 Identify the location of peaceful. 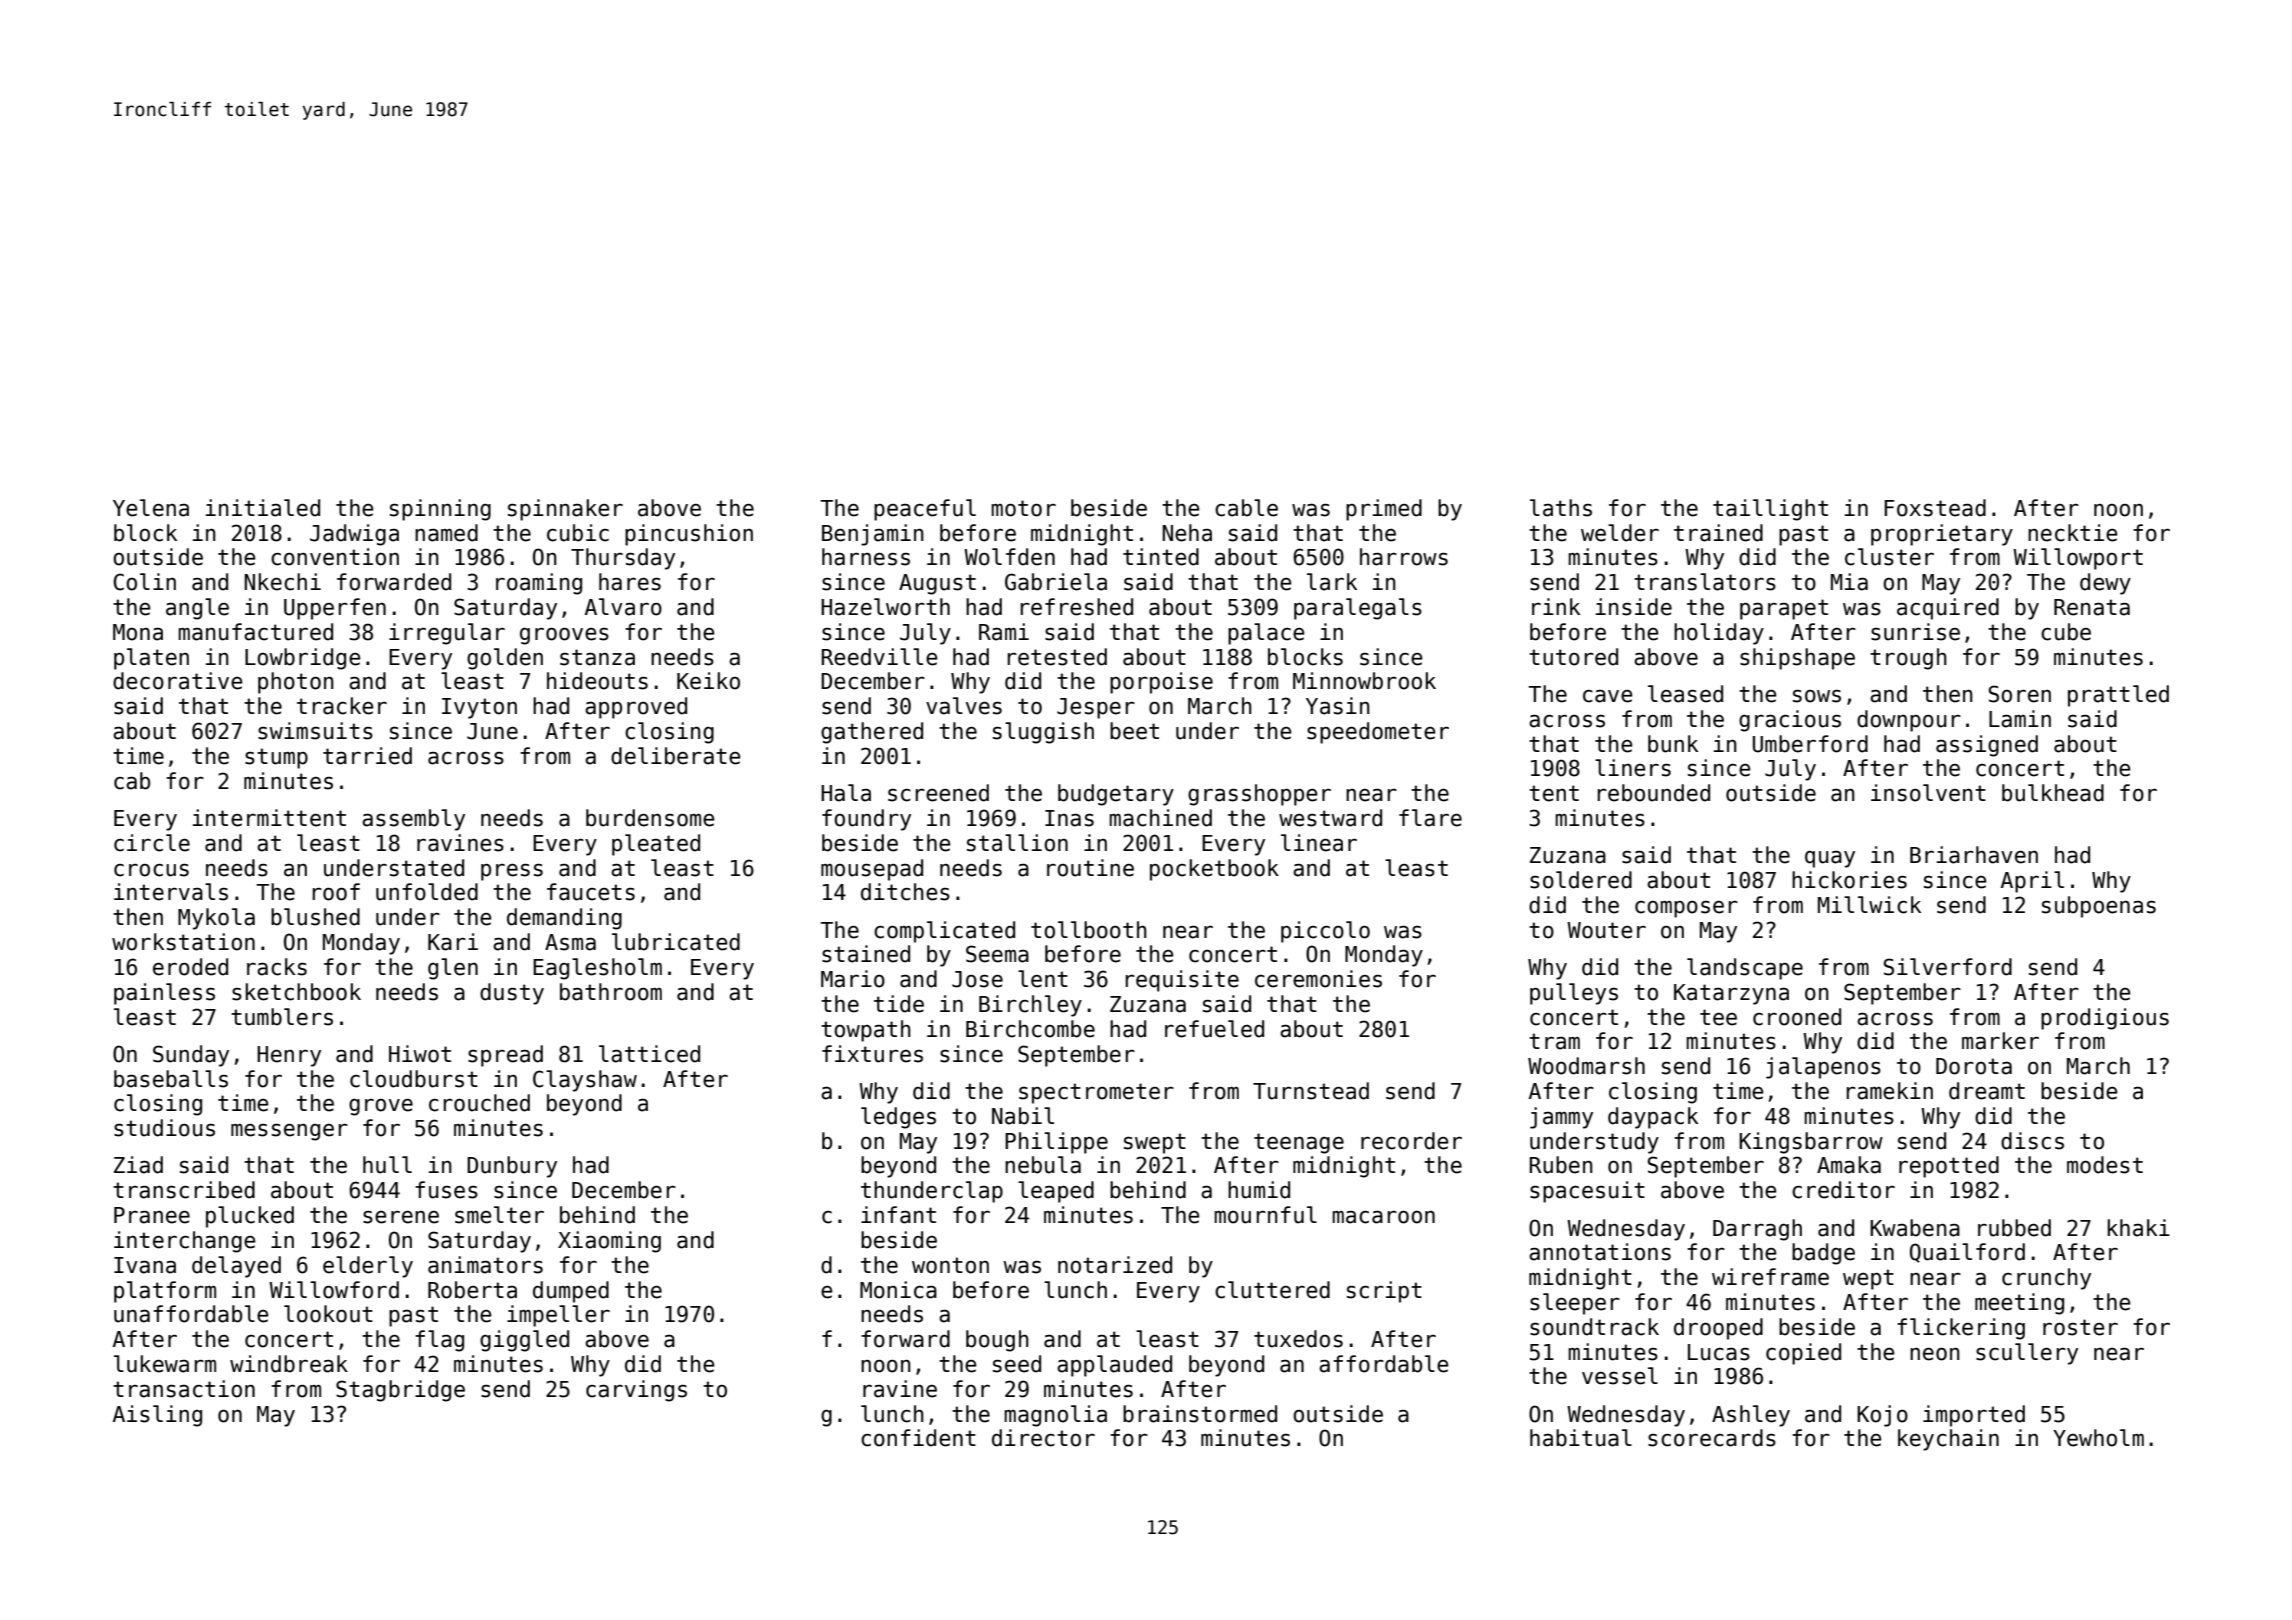
(925, 510).
